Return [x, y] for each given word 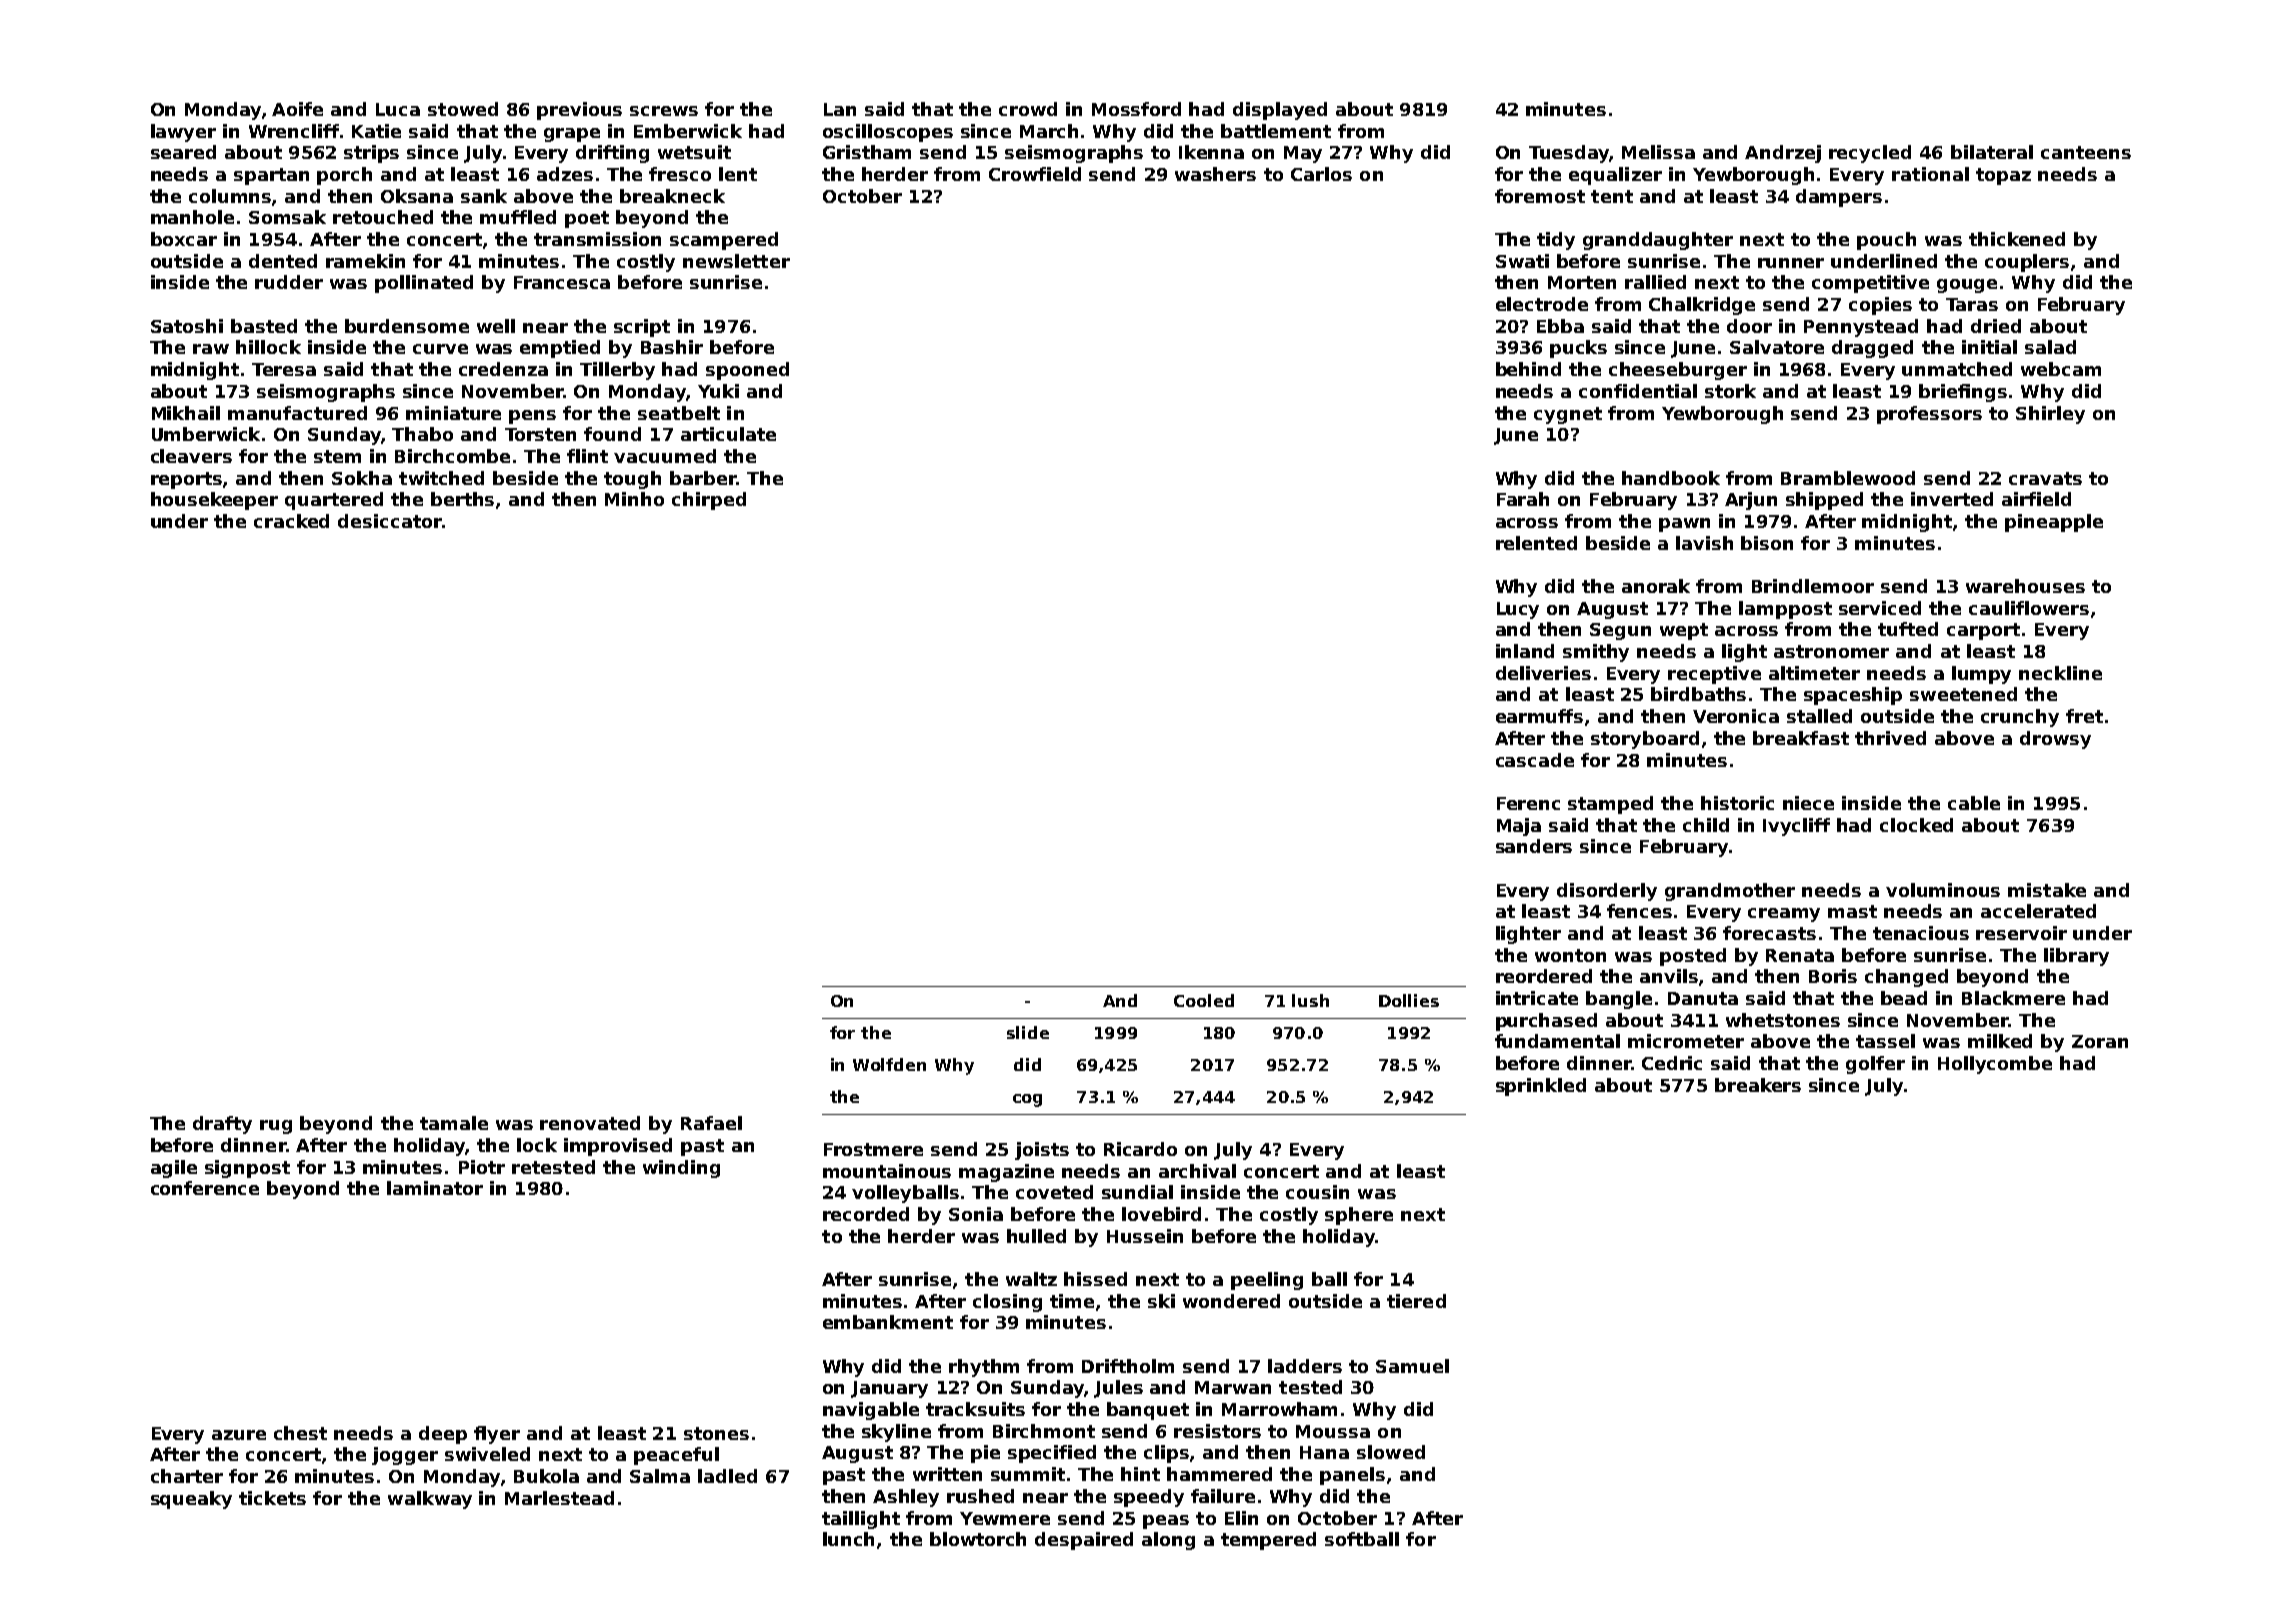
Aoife [297, 109]
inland [1525, 651]
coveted [1054, 1192]
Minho [634, 499]
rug [276, 1127]
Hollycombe [1995, 1065]
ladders [1305, 1366]
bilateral [1992, 152]
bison [1767, 543]
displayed [1280, 111]
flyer [497, 1435]
